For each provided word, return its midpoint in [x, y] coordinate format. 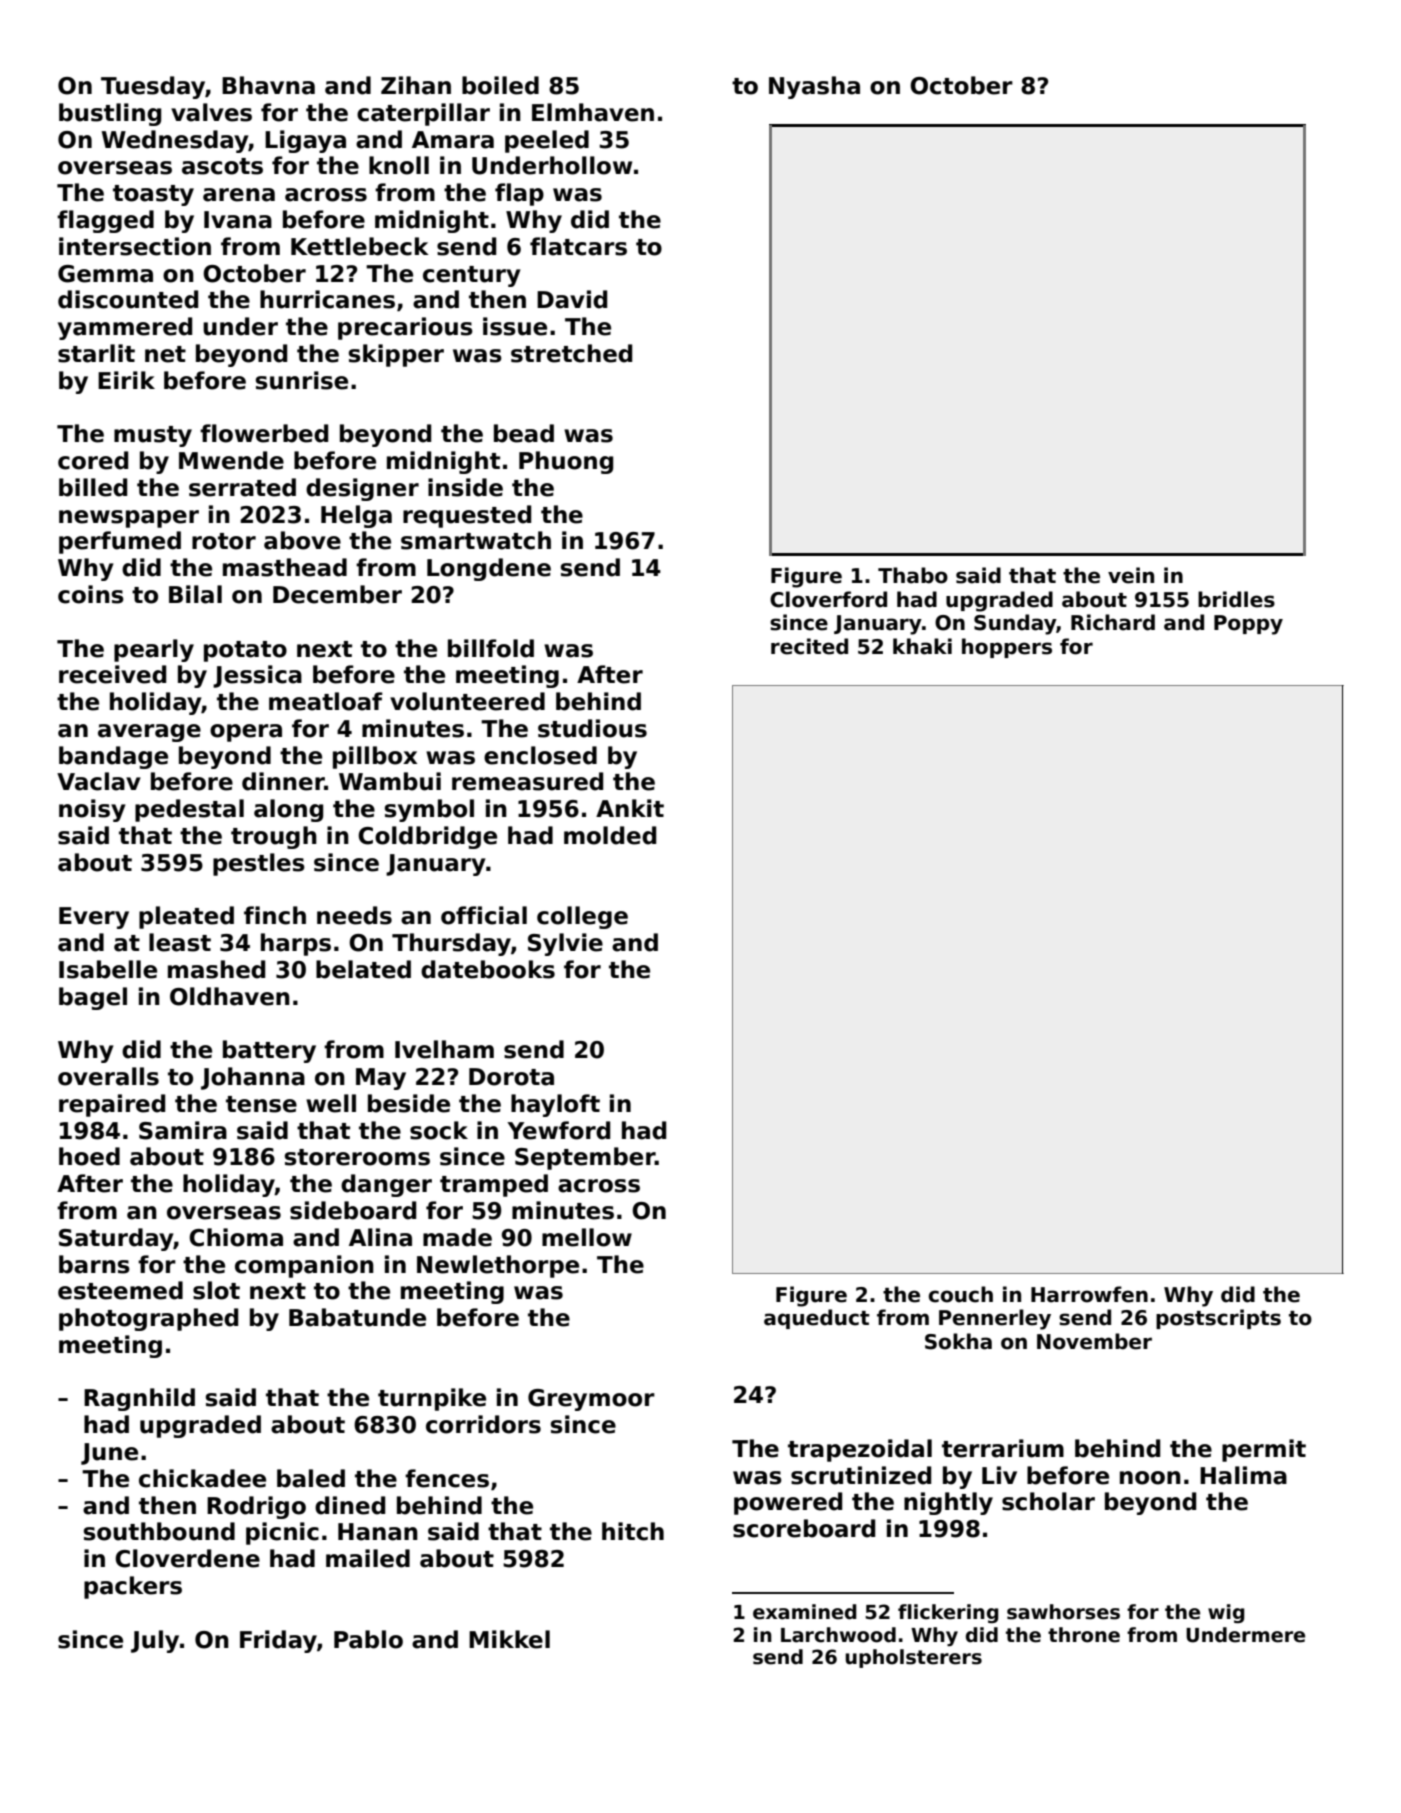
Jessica [257, 676]
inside [465, 487]
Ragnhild [139, 1399]
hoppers [1007, 648]
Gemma [105, 274]
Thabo [913, 575]
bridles [1236, 599]
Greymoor [591, 1400]
